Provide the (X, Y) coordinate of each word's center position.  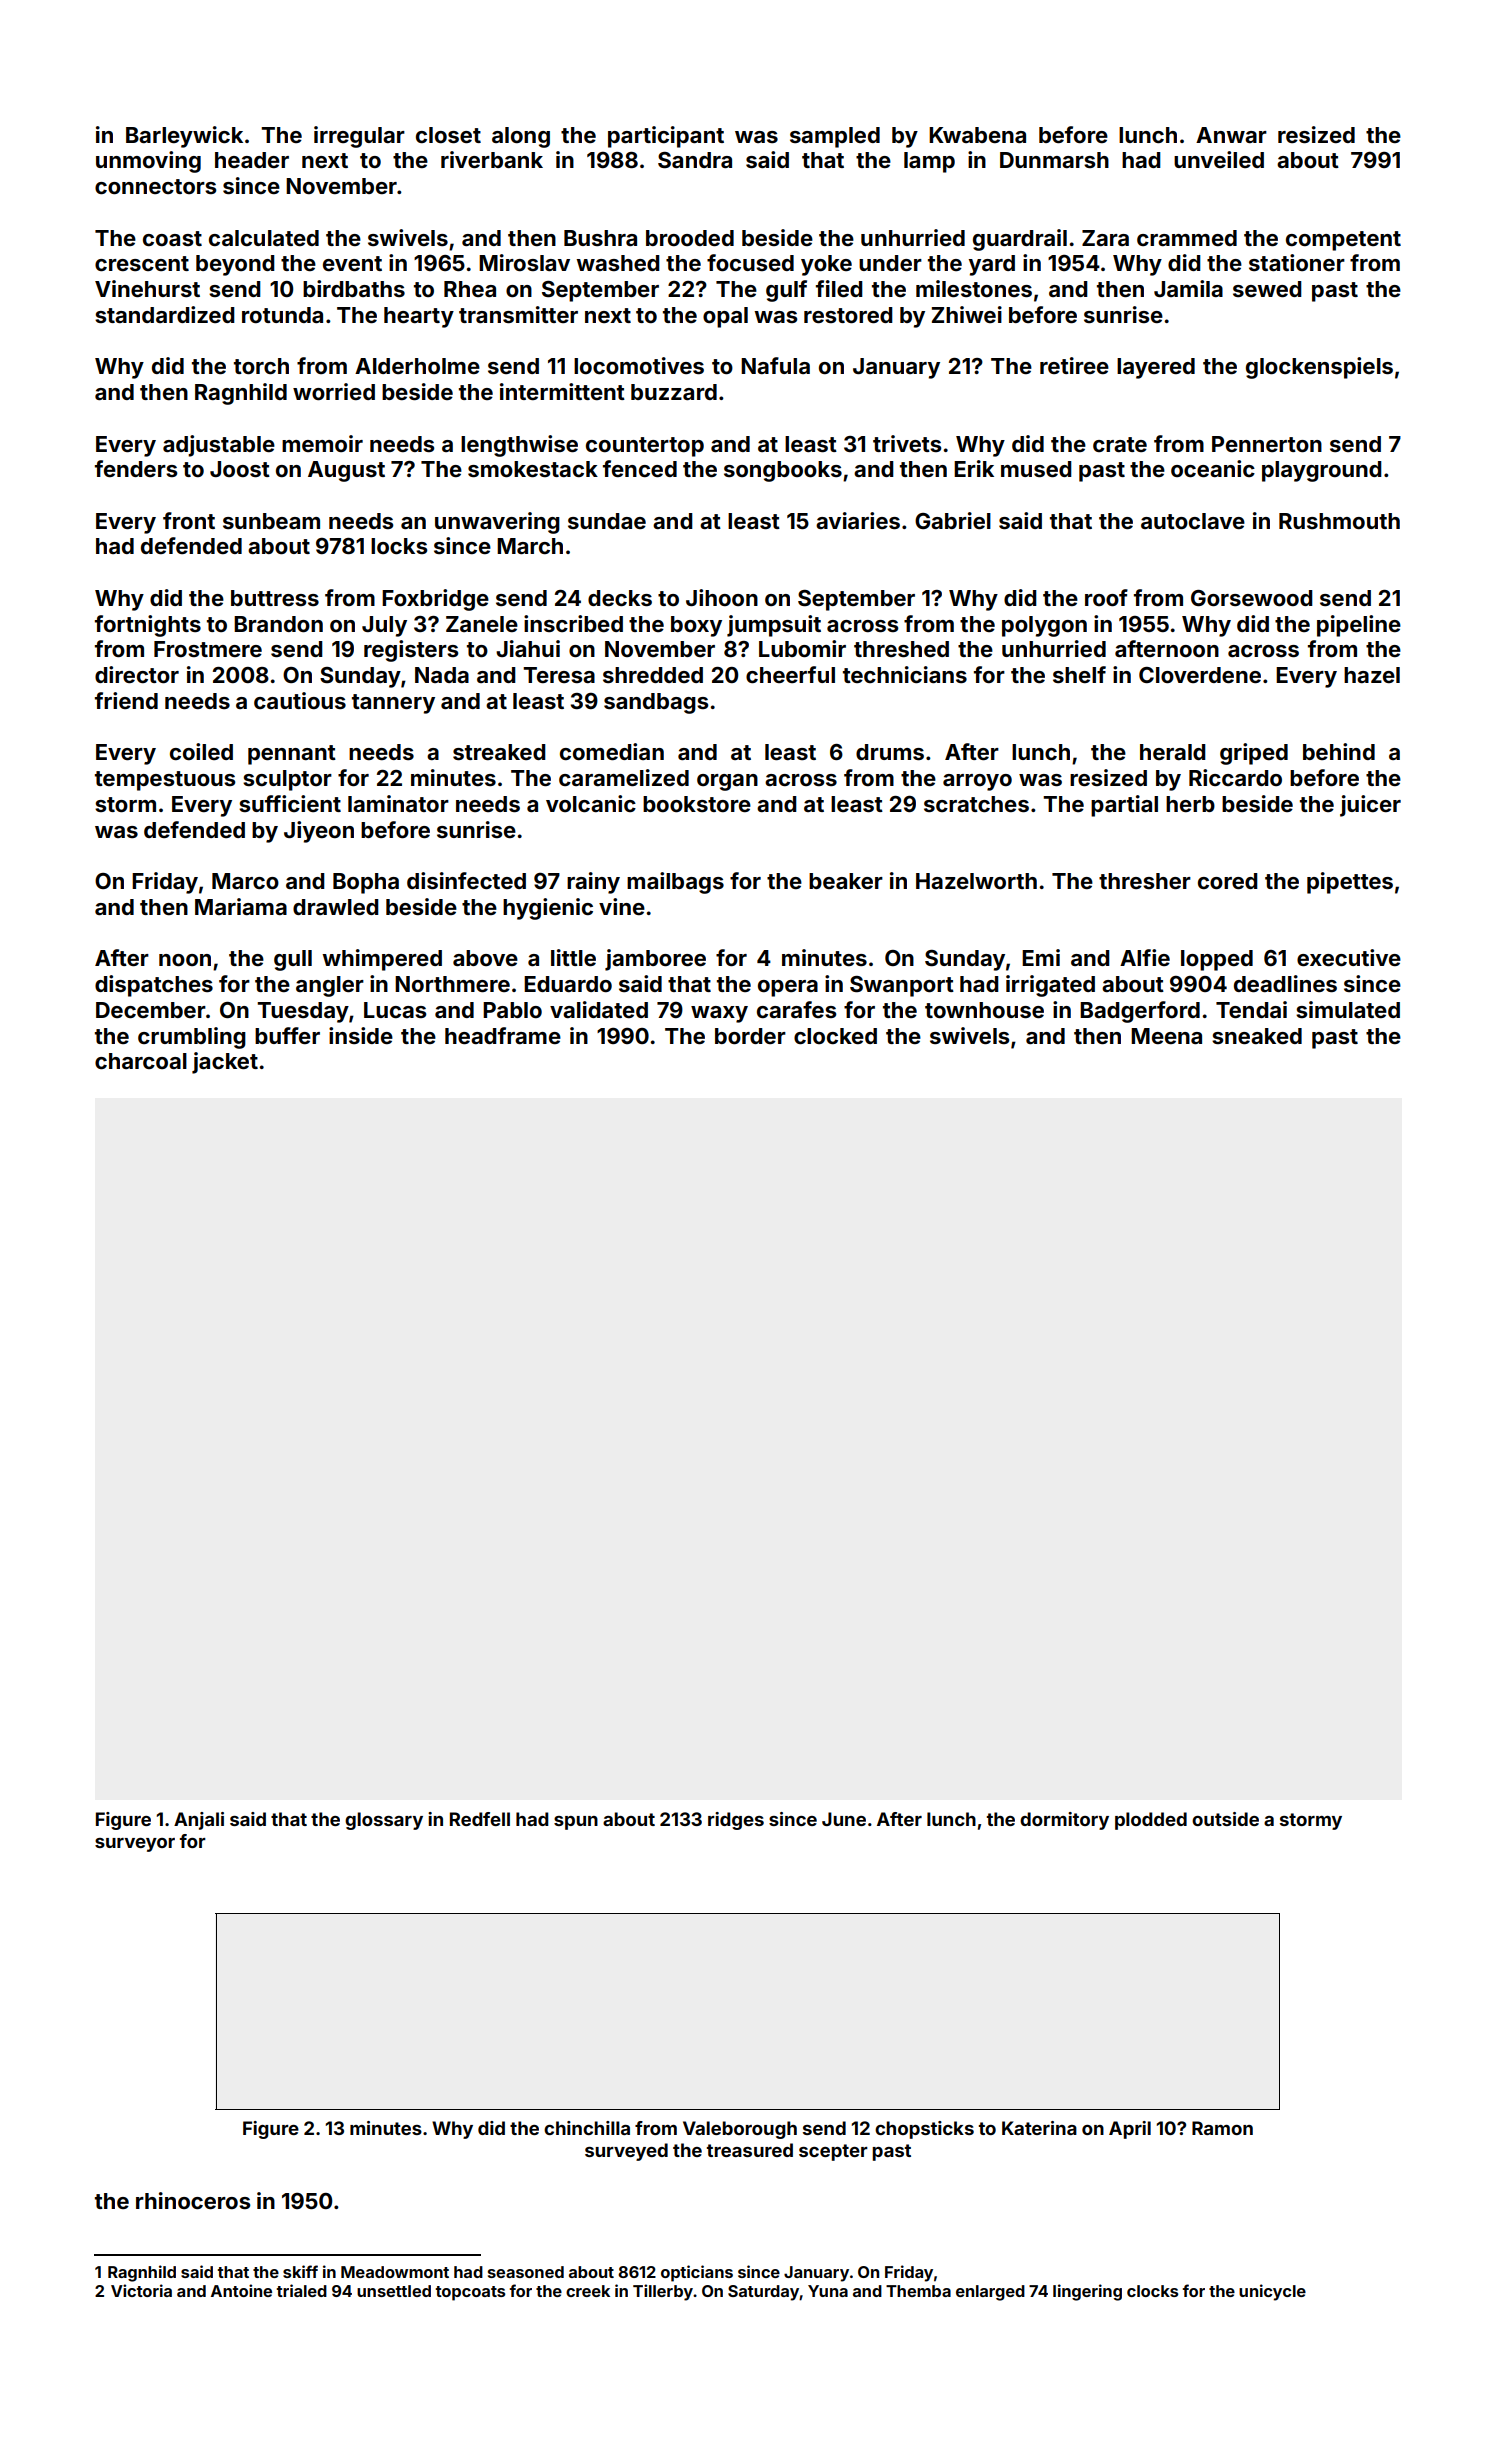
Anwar (1231, 135)
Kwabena (977, 135)
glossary (384, 1821)
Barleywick (184, 137)
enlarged (990, 2293)
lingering (1087, 2292)
